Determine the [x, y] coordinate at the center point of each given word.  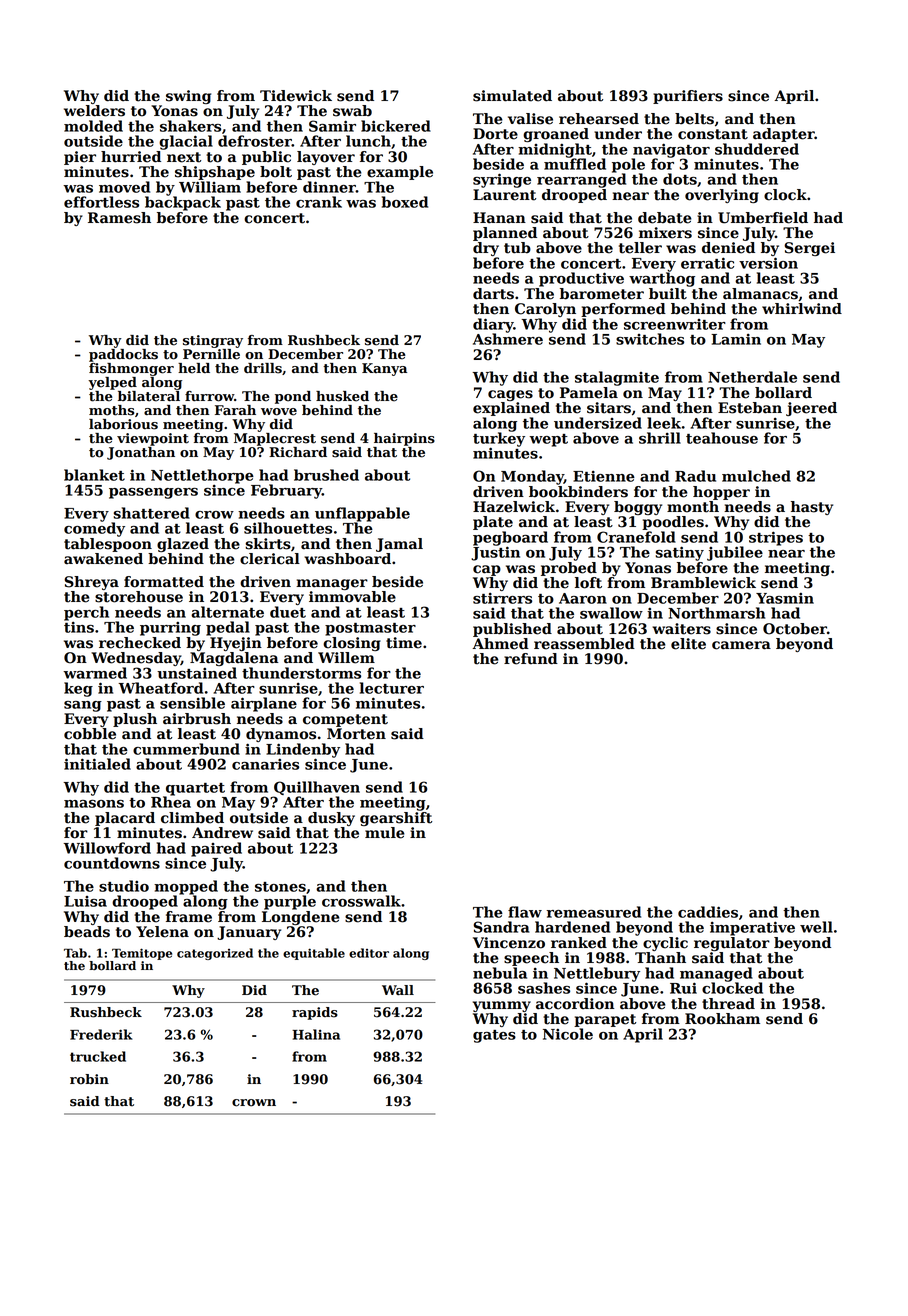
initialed [97, 764]
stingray [213, 341]
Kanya [384, 369]
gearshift [396, 819]
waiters [681, 629]
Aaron [583, 598]
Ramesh [119, 218]
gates [494, 1036]
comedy [94, 529]
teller [640, 248]
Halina [316, 1034]
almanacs [760, 294]
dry [486, 249]
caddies [708, 912]
